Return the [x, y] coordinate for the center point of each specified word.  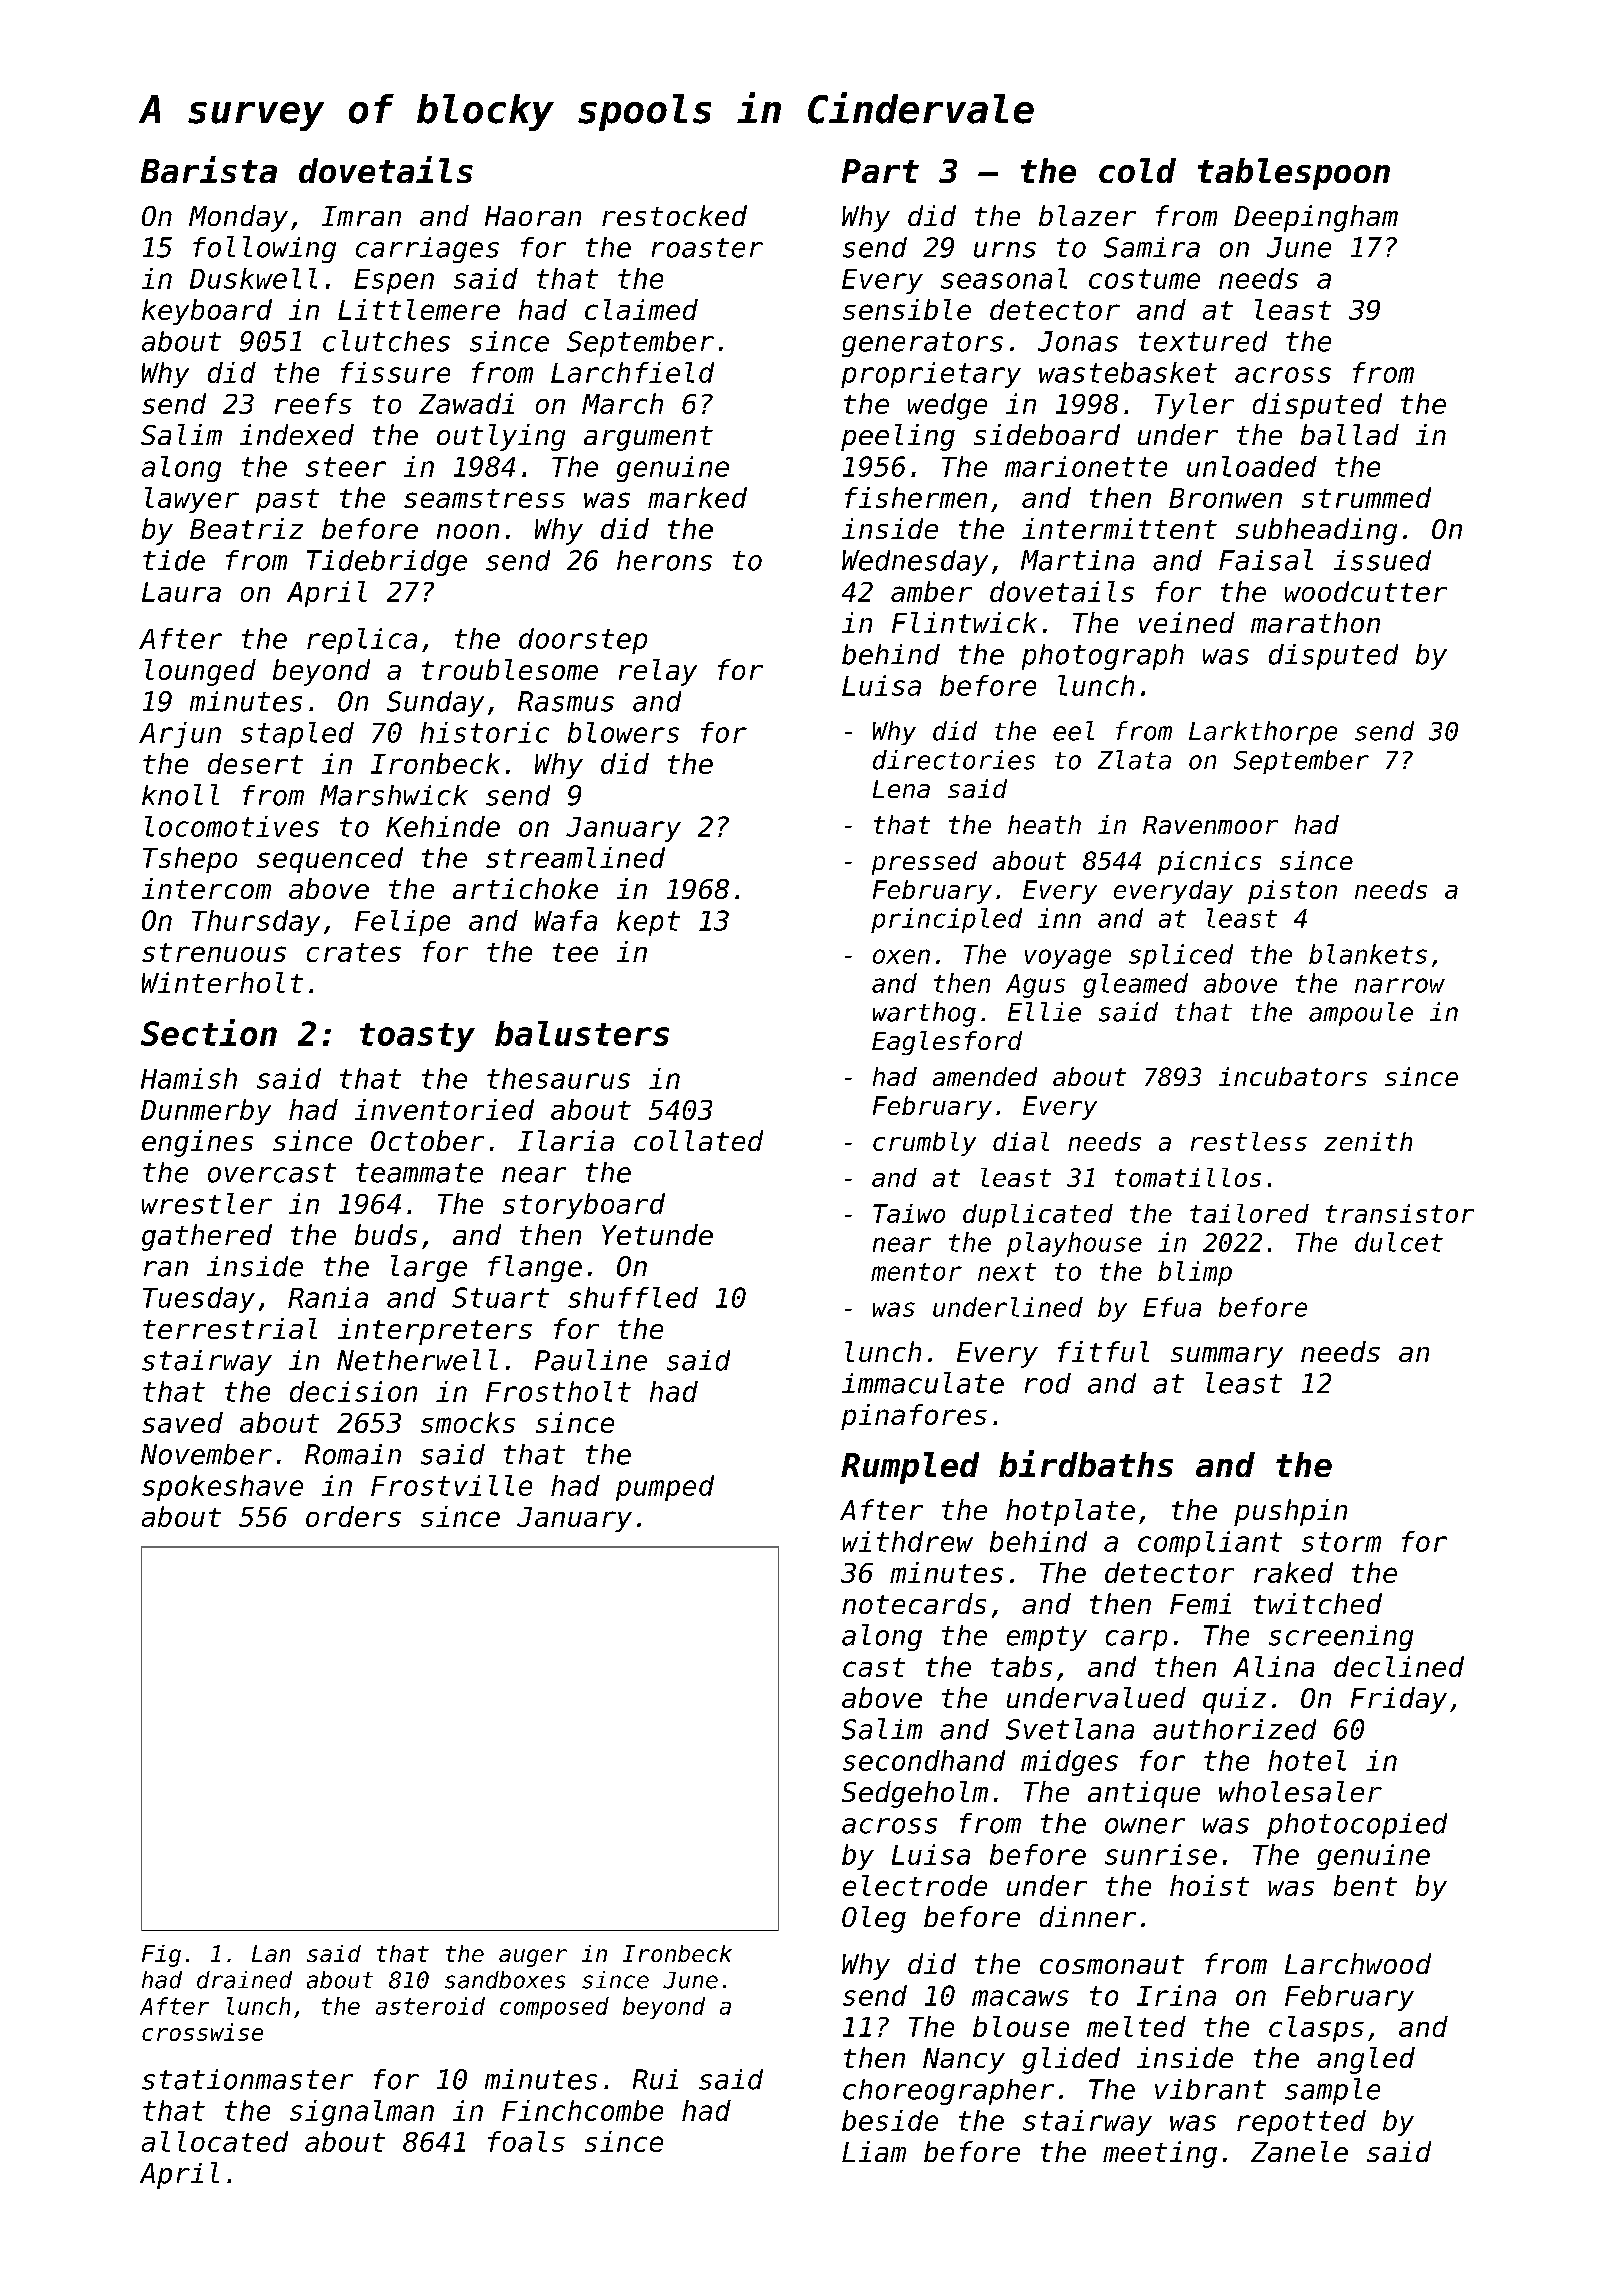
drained [244, 1980]
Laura [181, 592]
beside [890, 2120]
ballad [1350, 434]
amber [931, 591]
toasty [417, 1037]
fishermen [916, 497]
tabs [1021, 1666]
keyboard [207, 312]
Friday [1399, 1700]
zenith [1368, 1141]
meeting [1160, 2154]
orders [353, 1516]
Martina [1077, 560]
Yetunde [657, 1234]
